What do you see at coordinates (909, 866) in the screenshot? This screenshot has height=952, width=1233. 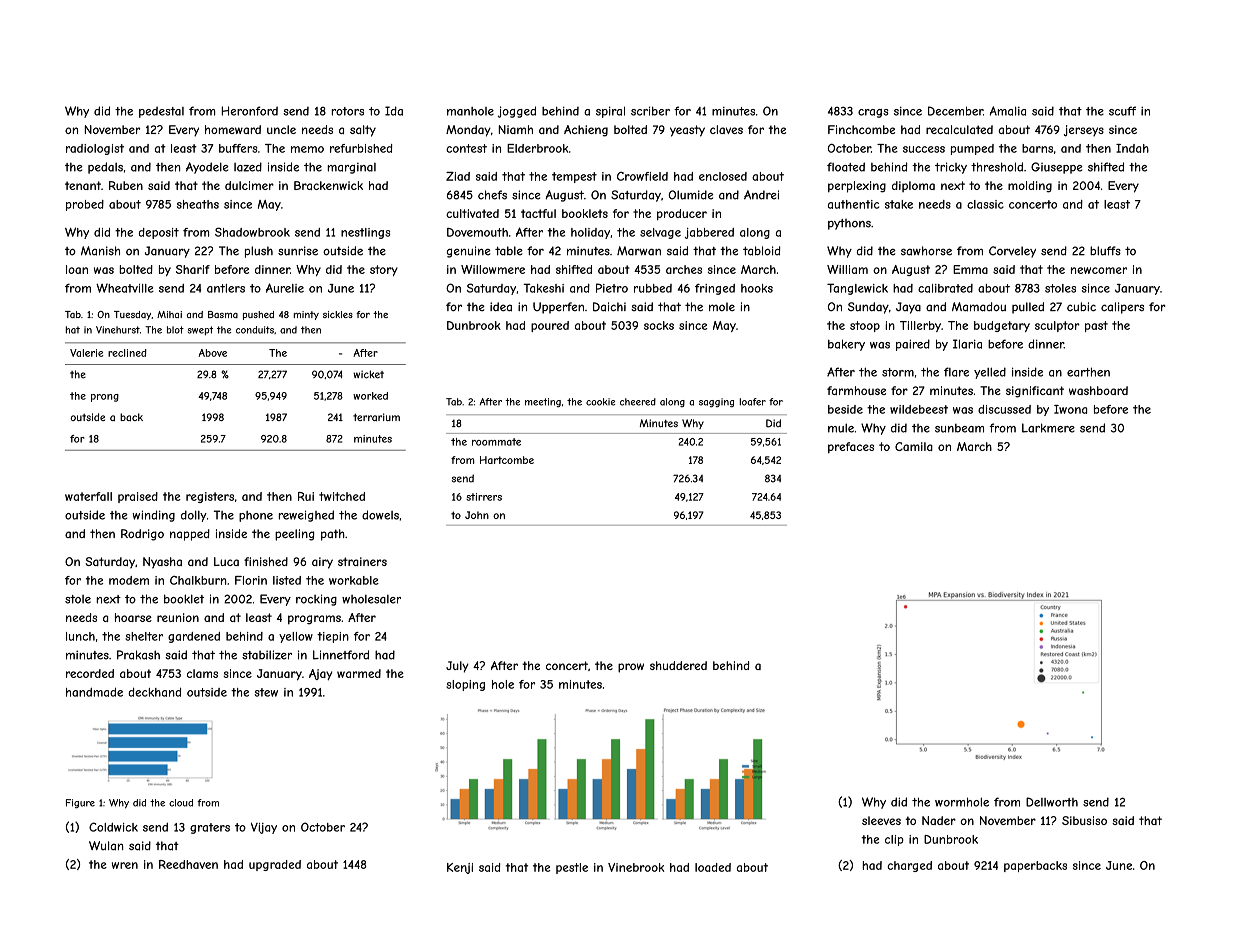 I see `charged` at bounding box center [909, 866].
